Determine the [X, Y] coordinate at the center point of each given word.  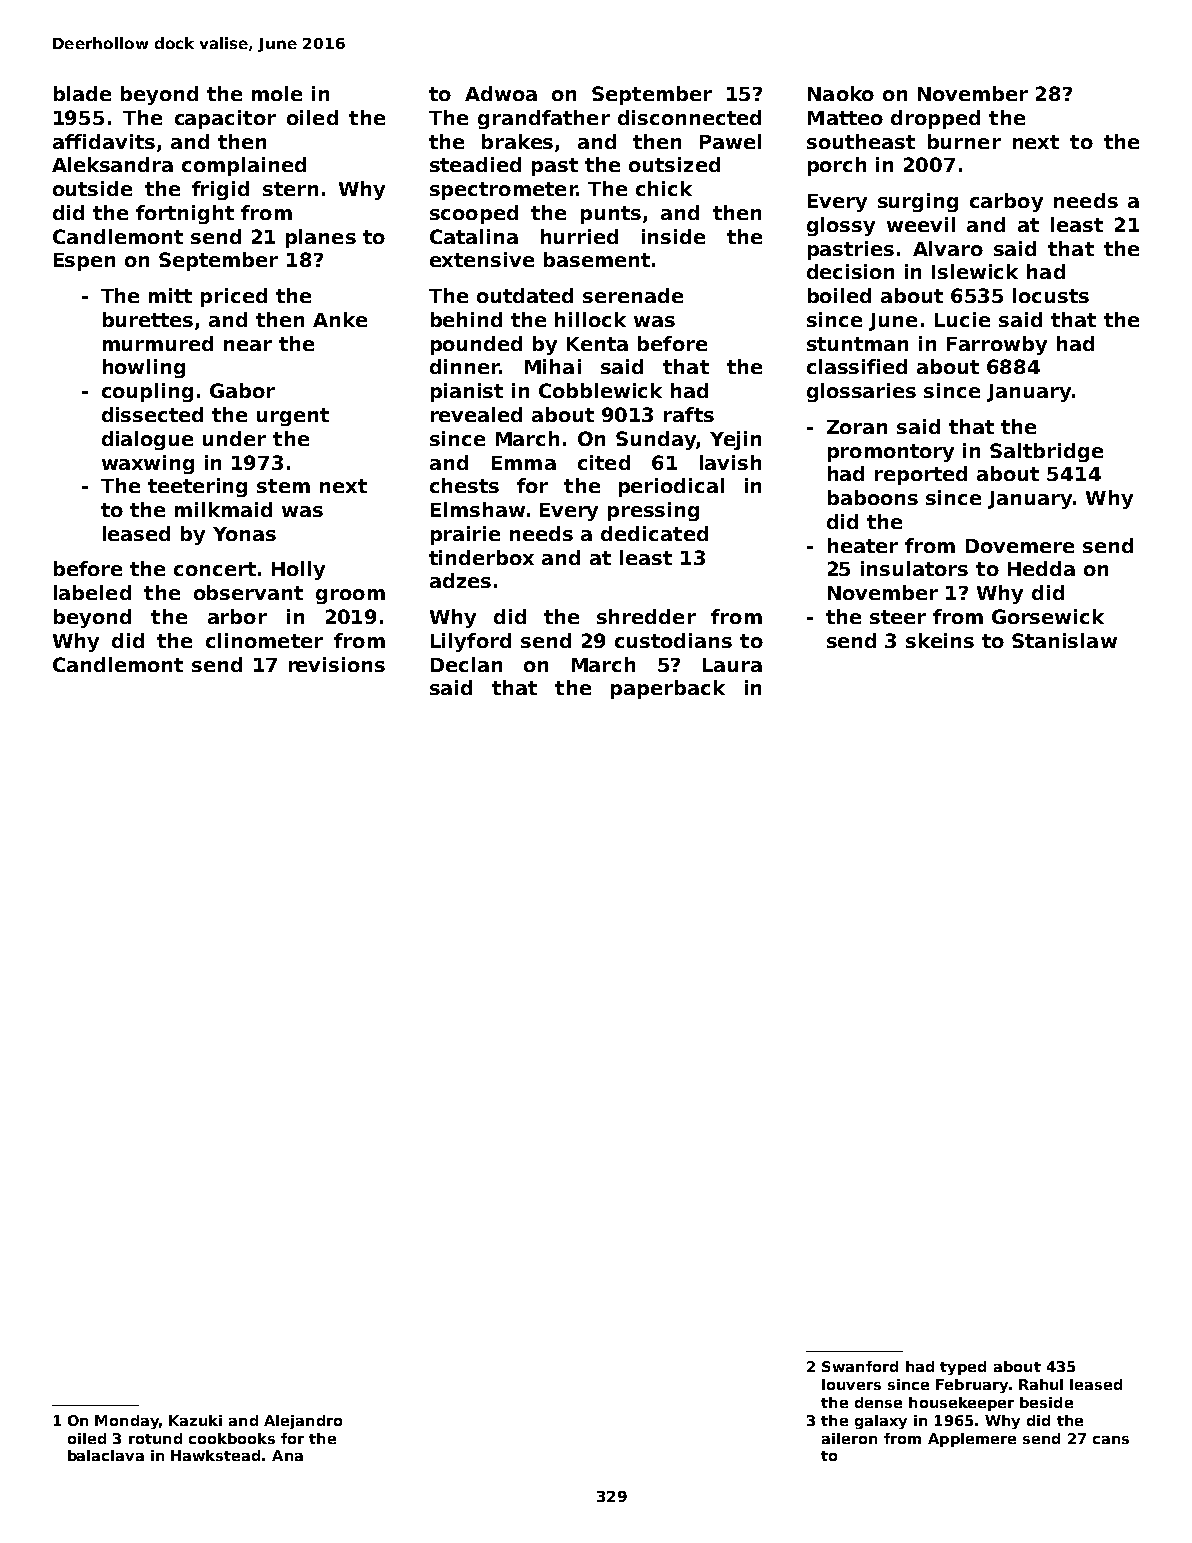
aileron [849, 1438]
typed [963, 1368]
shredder [646, 616]
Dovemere [1020, 546]
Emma [524, 463]
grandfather [544, 119]
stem [283, 486]
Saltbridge [1046, 452]
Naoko [841, 93]
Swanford [860, 1366]
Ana [287, 1455]
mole [277, 93]
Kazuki [195, 1420]
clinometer [264, 640]
